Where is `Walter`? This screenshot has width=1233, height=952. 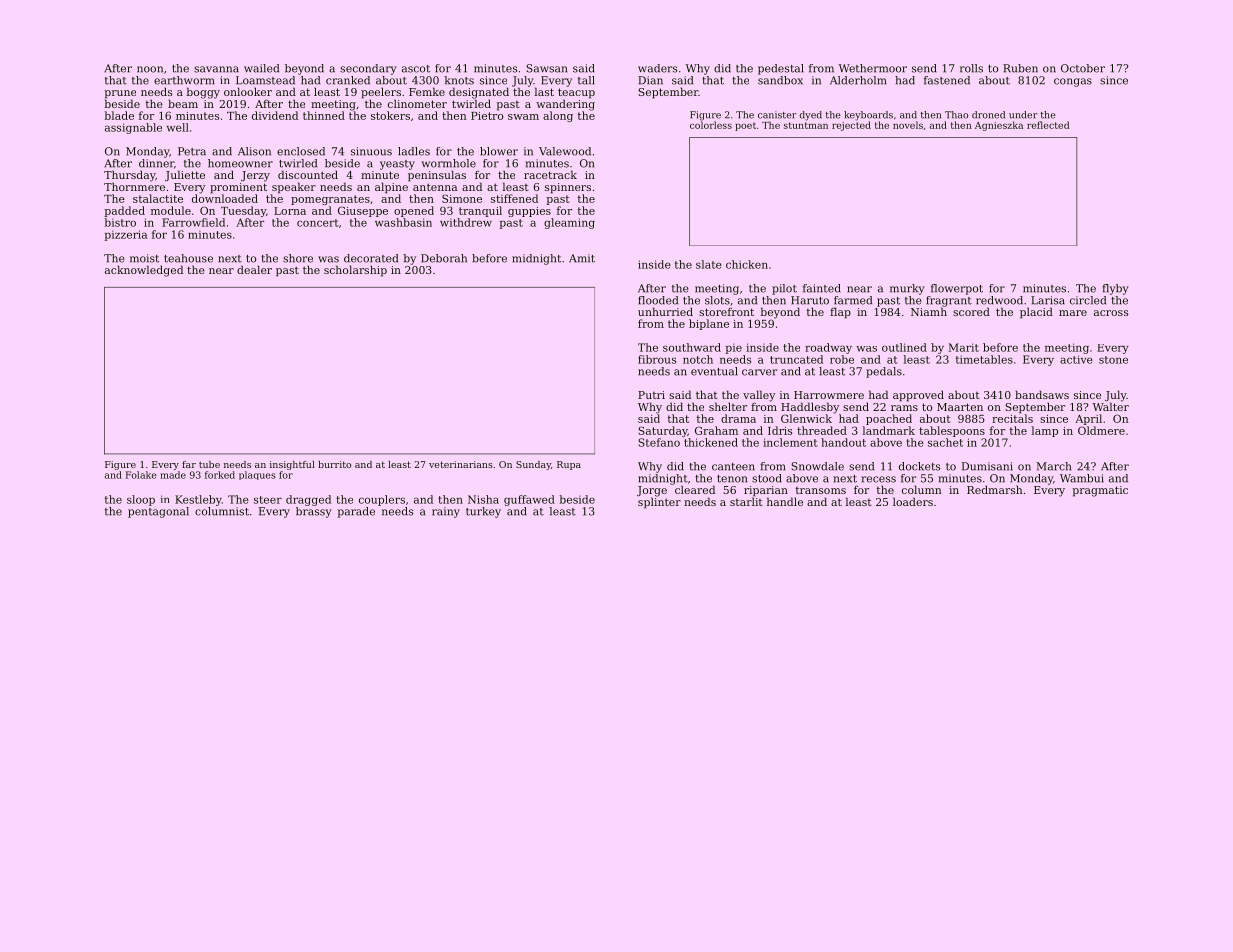 Walter is located at coordinates (1110, 406).
